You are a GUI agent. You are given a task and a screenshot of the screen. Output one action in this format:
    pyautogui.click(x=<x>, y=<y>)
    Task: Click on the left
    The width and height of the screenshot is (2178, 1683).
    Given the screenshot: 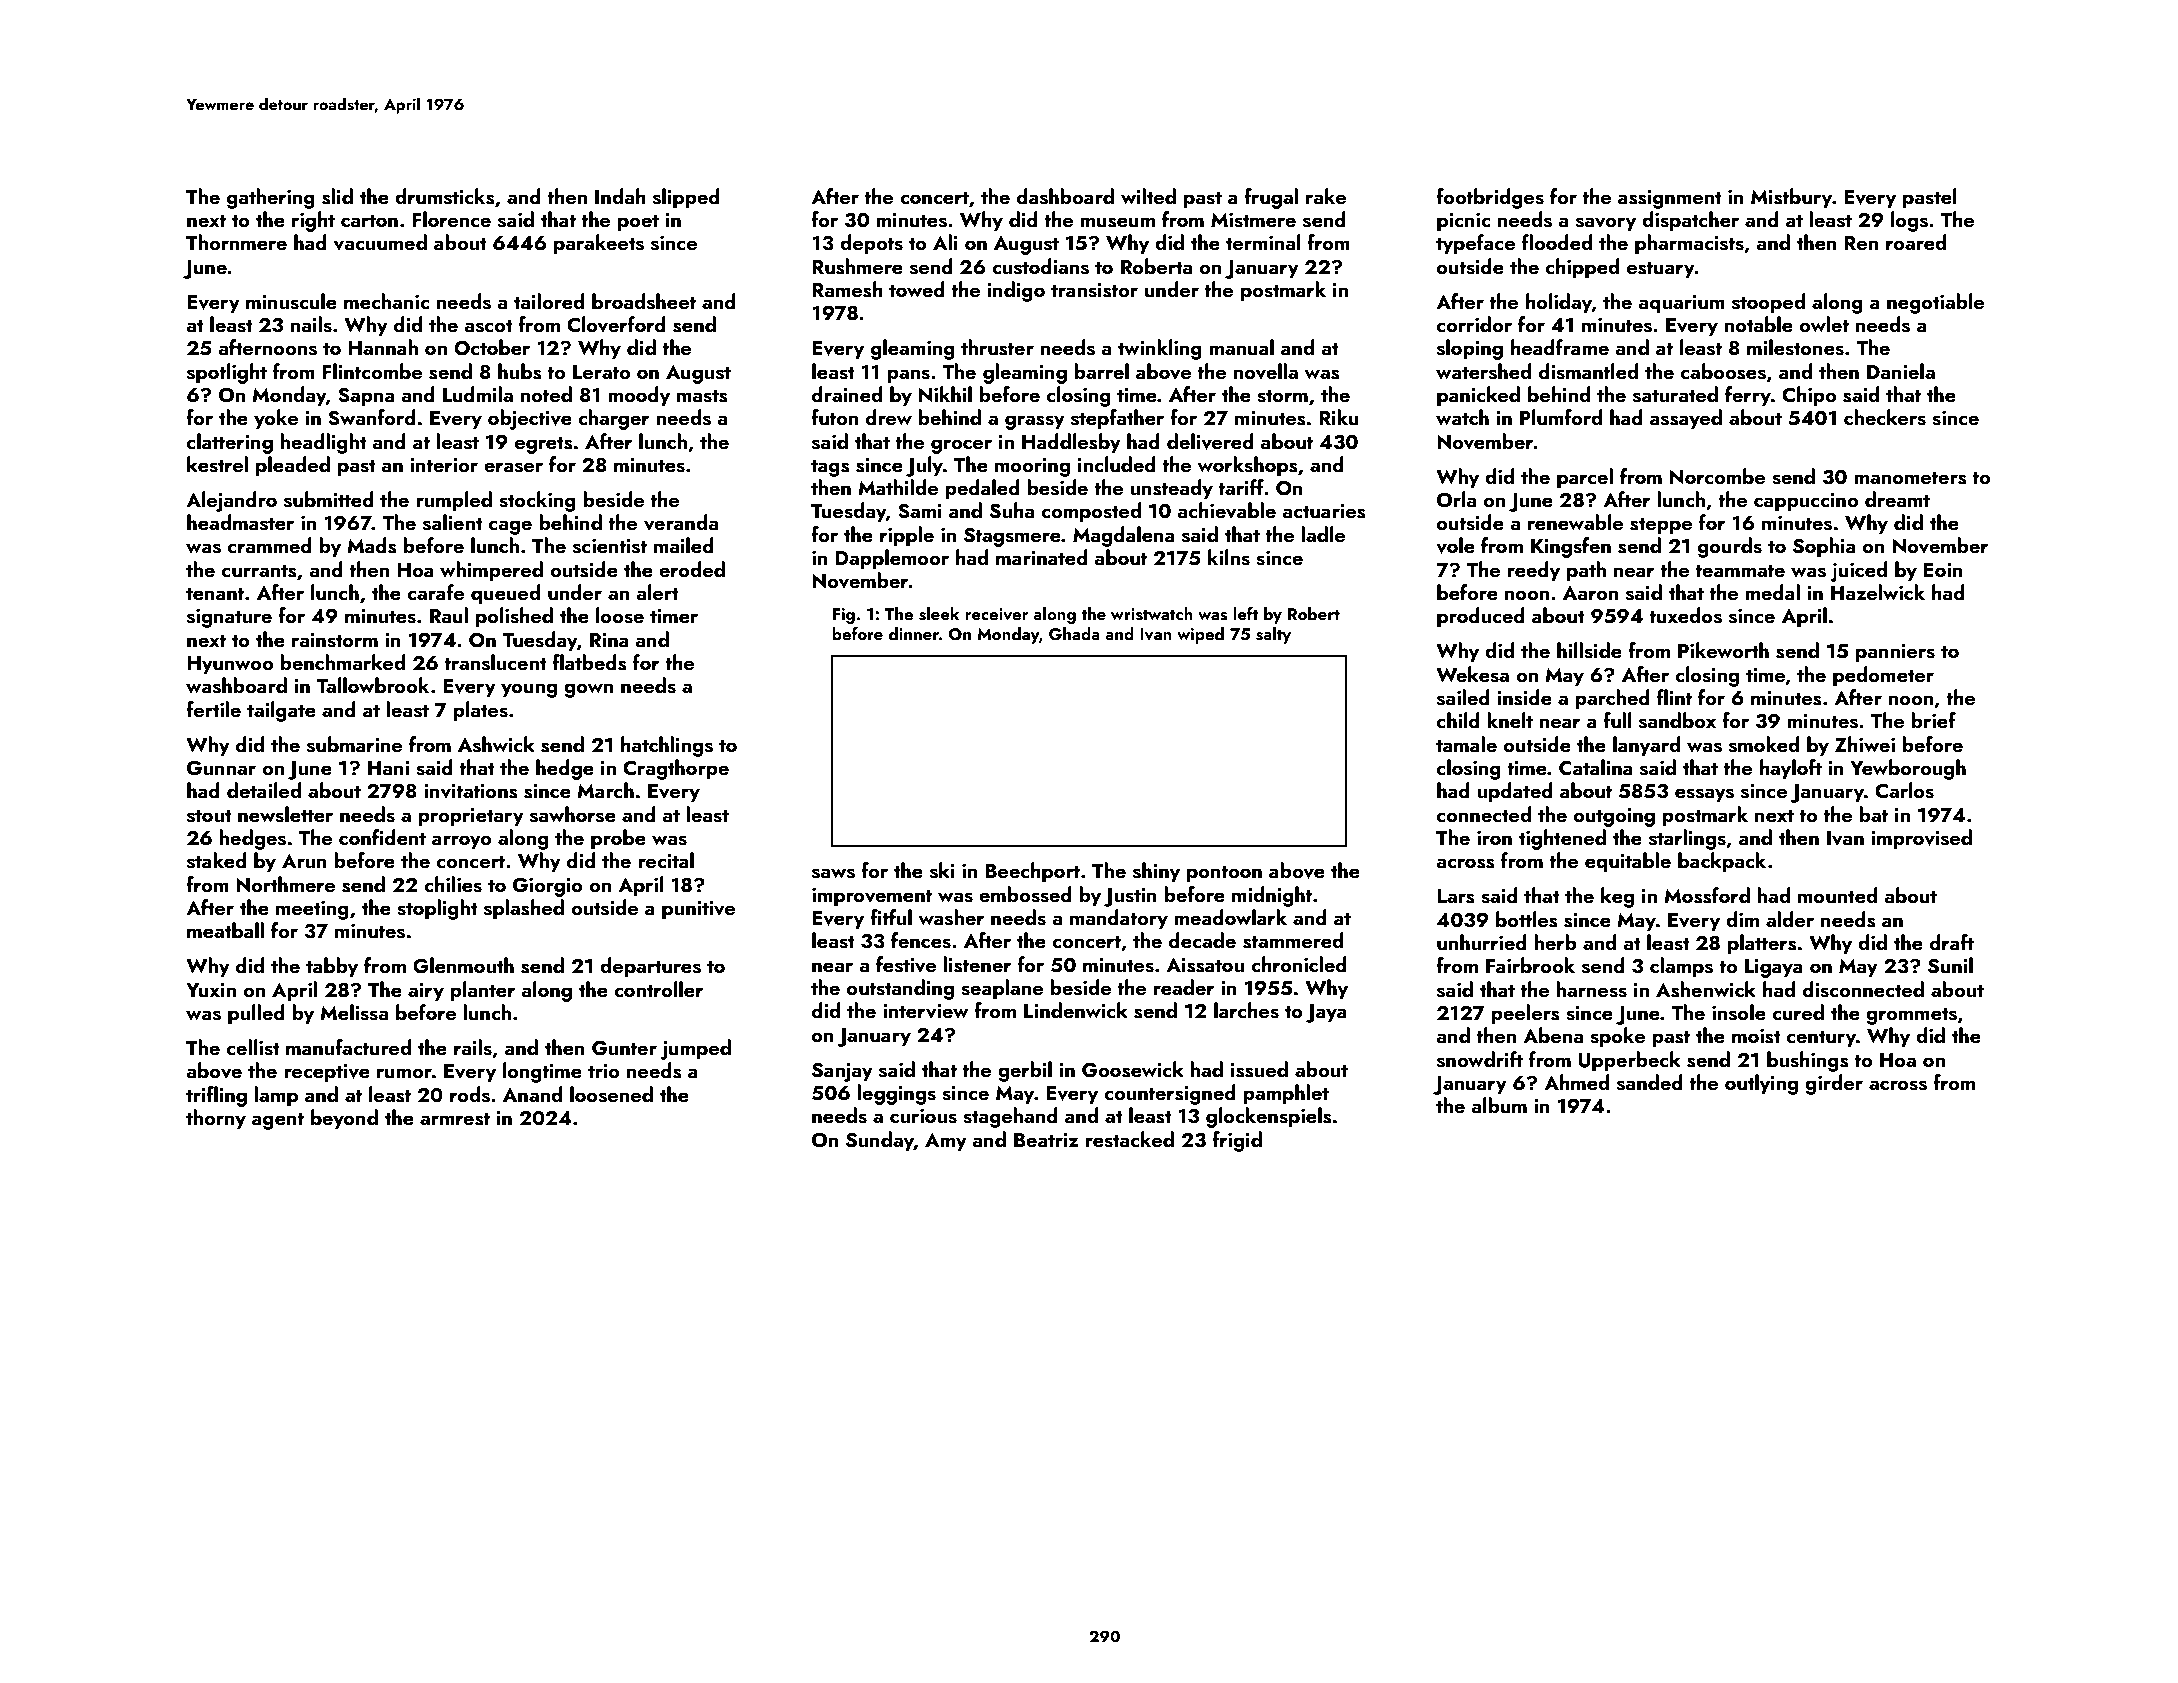 What is the action you would take?
    pyautogui.click(x=1245, y=613)
